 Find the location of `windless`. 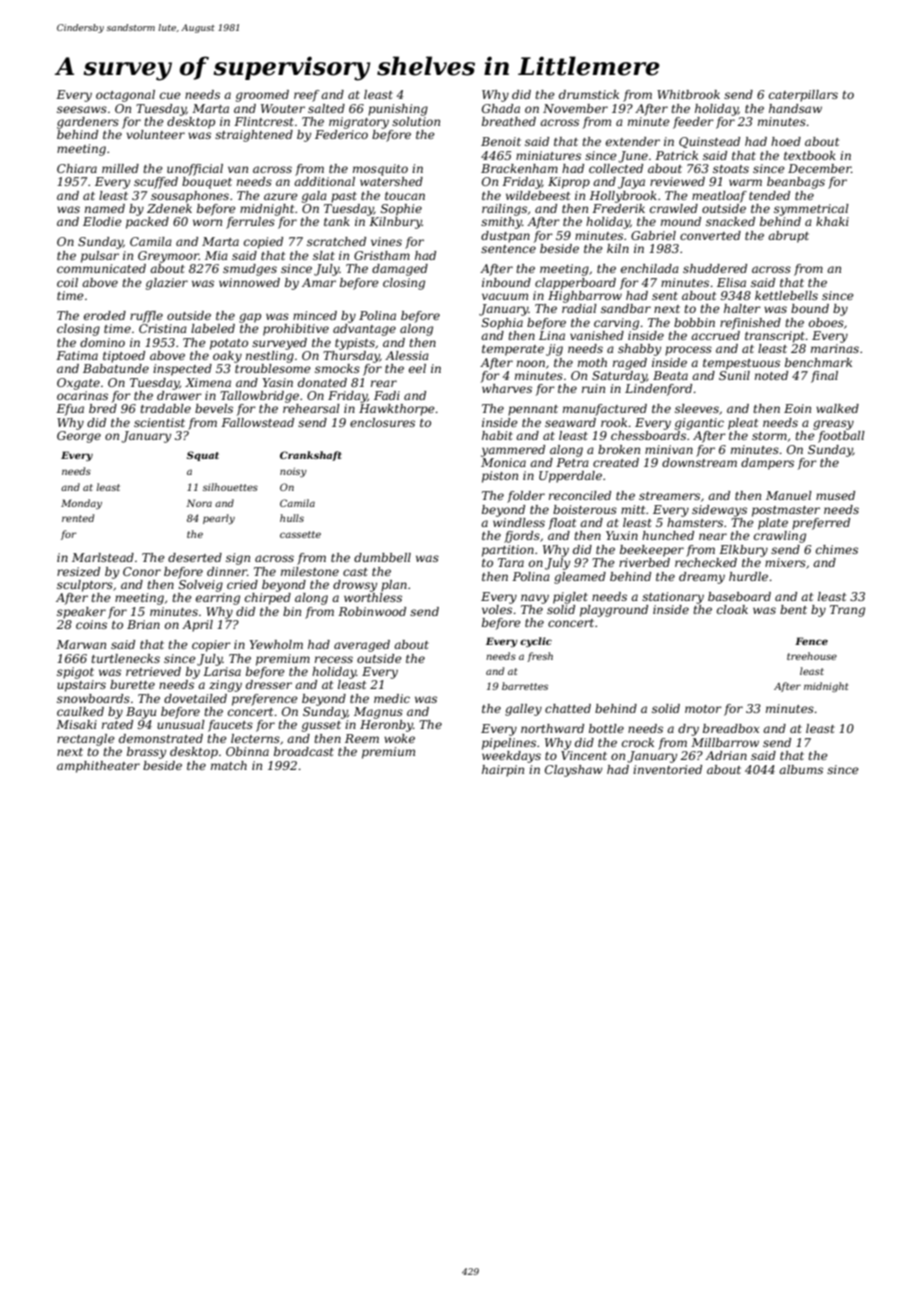

windless is located at coordinates (519, 522).
